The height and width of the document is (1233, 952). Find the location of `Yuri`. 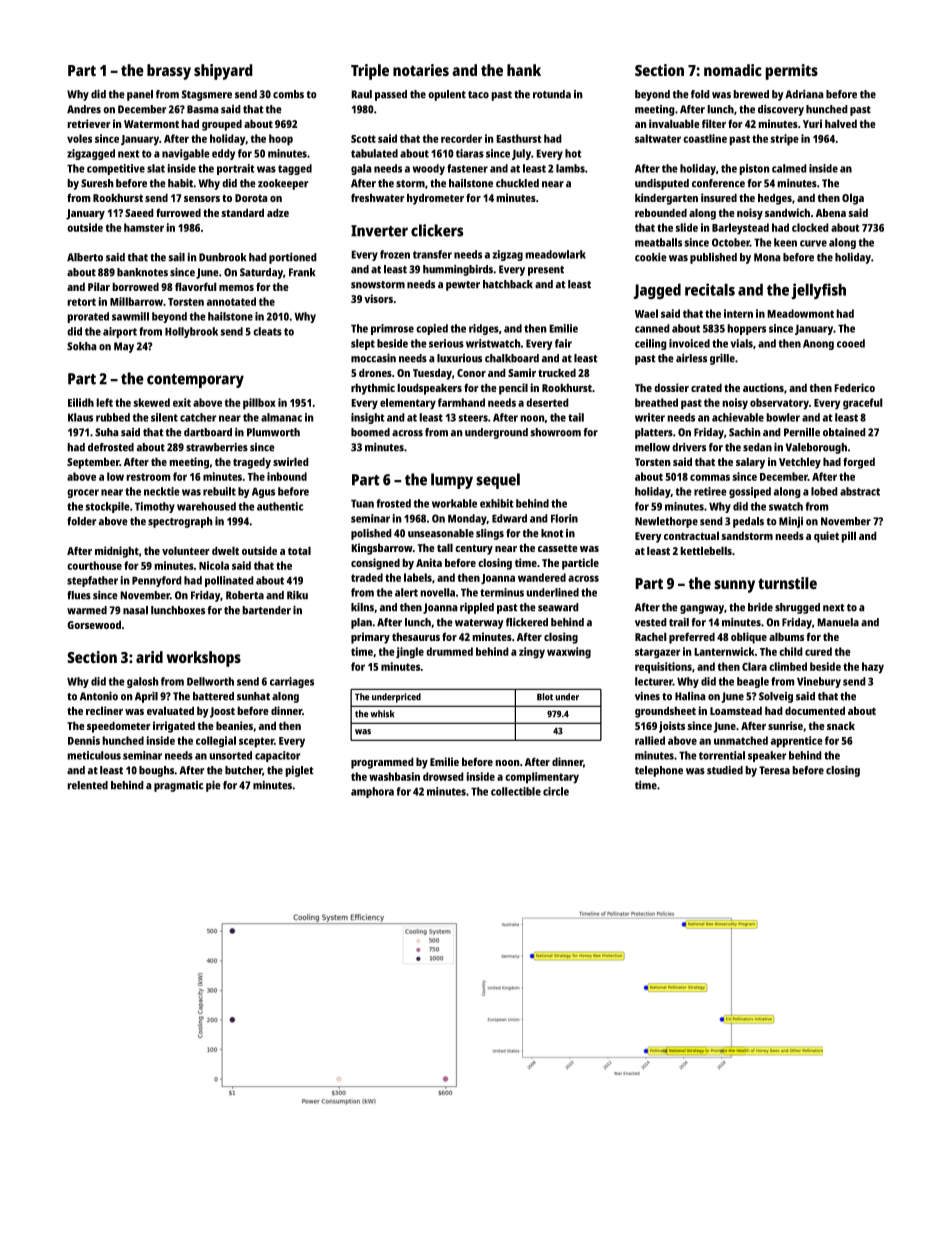

Yuri is located at coordinates (812, 123).
